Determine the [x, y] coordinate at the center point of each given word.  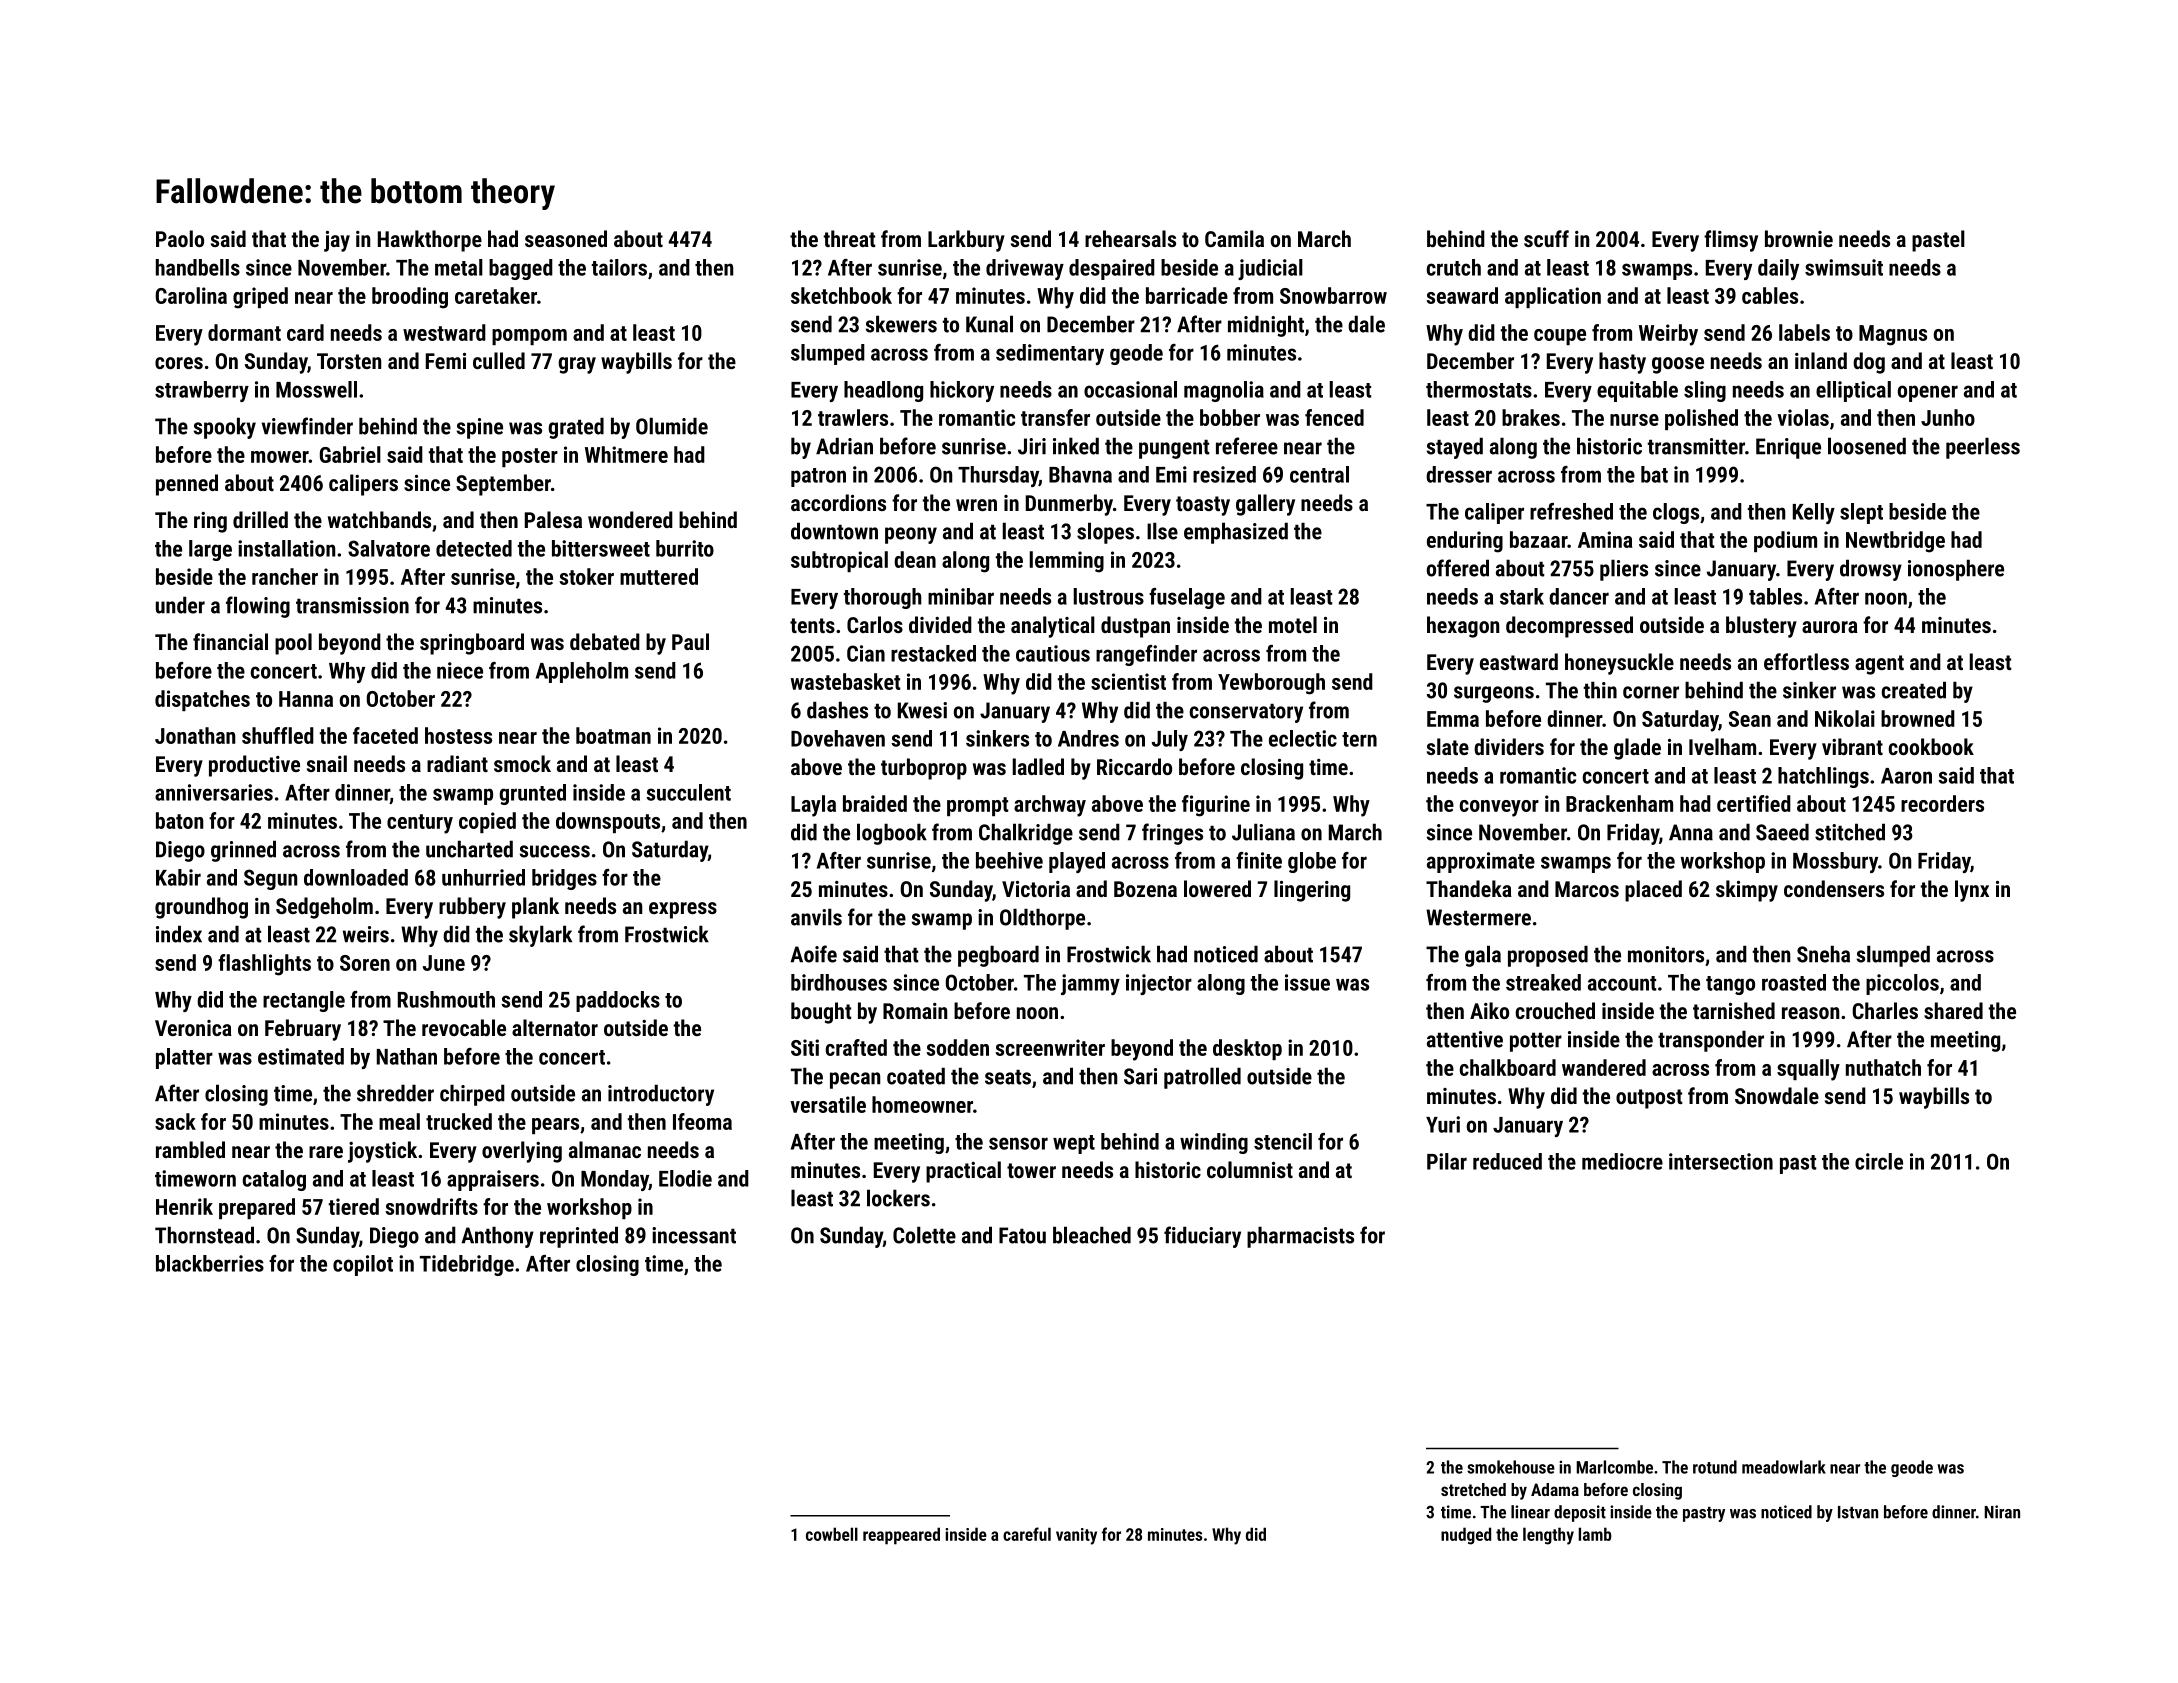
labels [1804, 332]
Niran [2002, 1512]
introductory [661, 1095]
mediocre [1622, 1161]
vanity [1076, 1536]
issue [1307, 982]
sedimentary [1050, 354]
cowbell [832, 1534]
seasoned [566, 238]
